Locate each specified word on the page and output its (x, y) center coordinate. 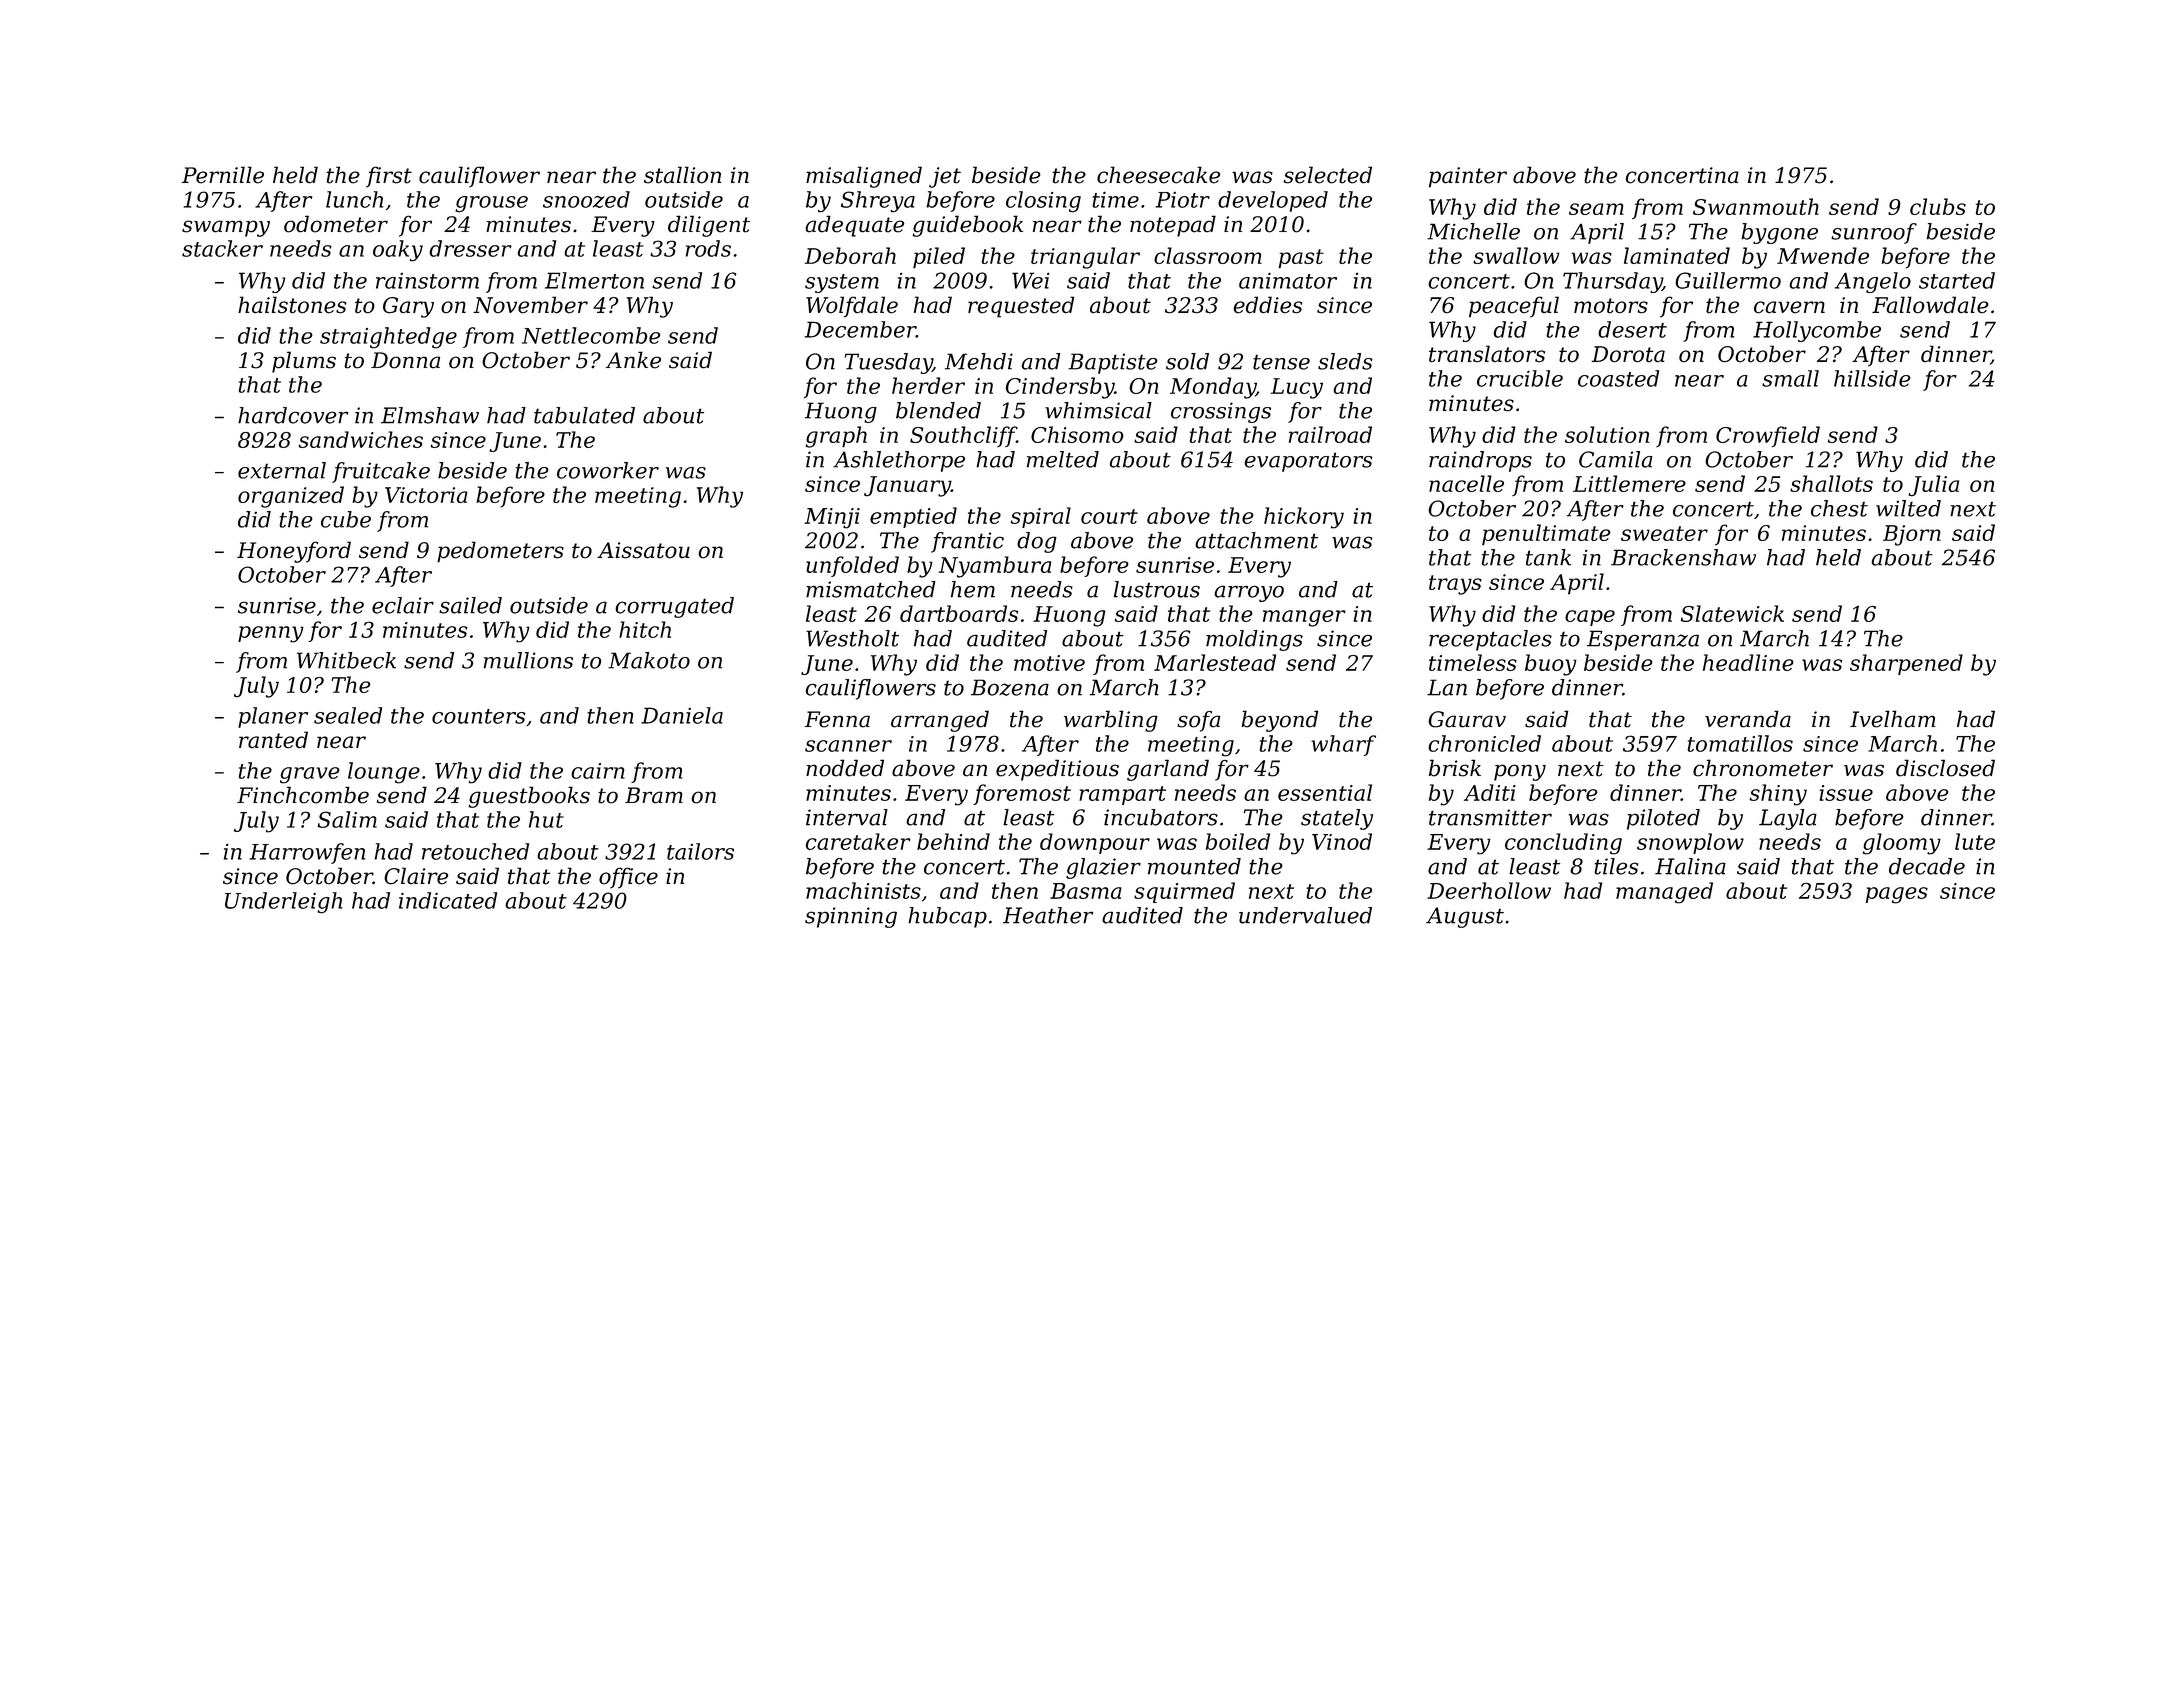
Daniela (682, 715)
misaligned (864, 177)
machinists (863, 890)
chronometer (1763, 768)
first (389, 177)
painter (1468, 177)
